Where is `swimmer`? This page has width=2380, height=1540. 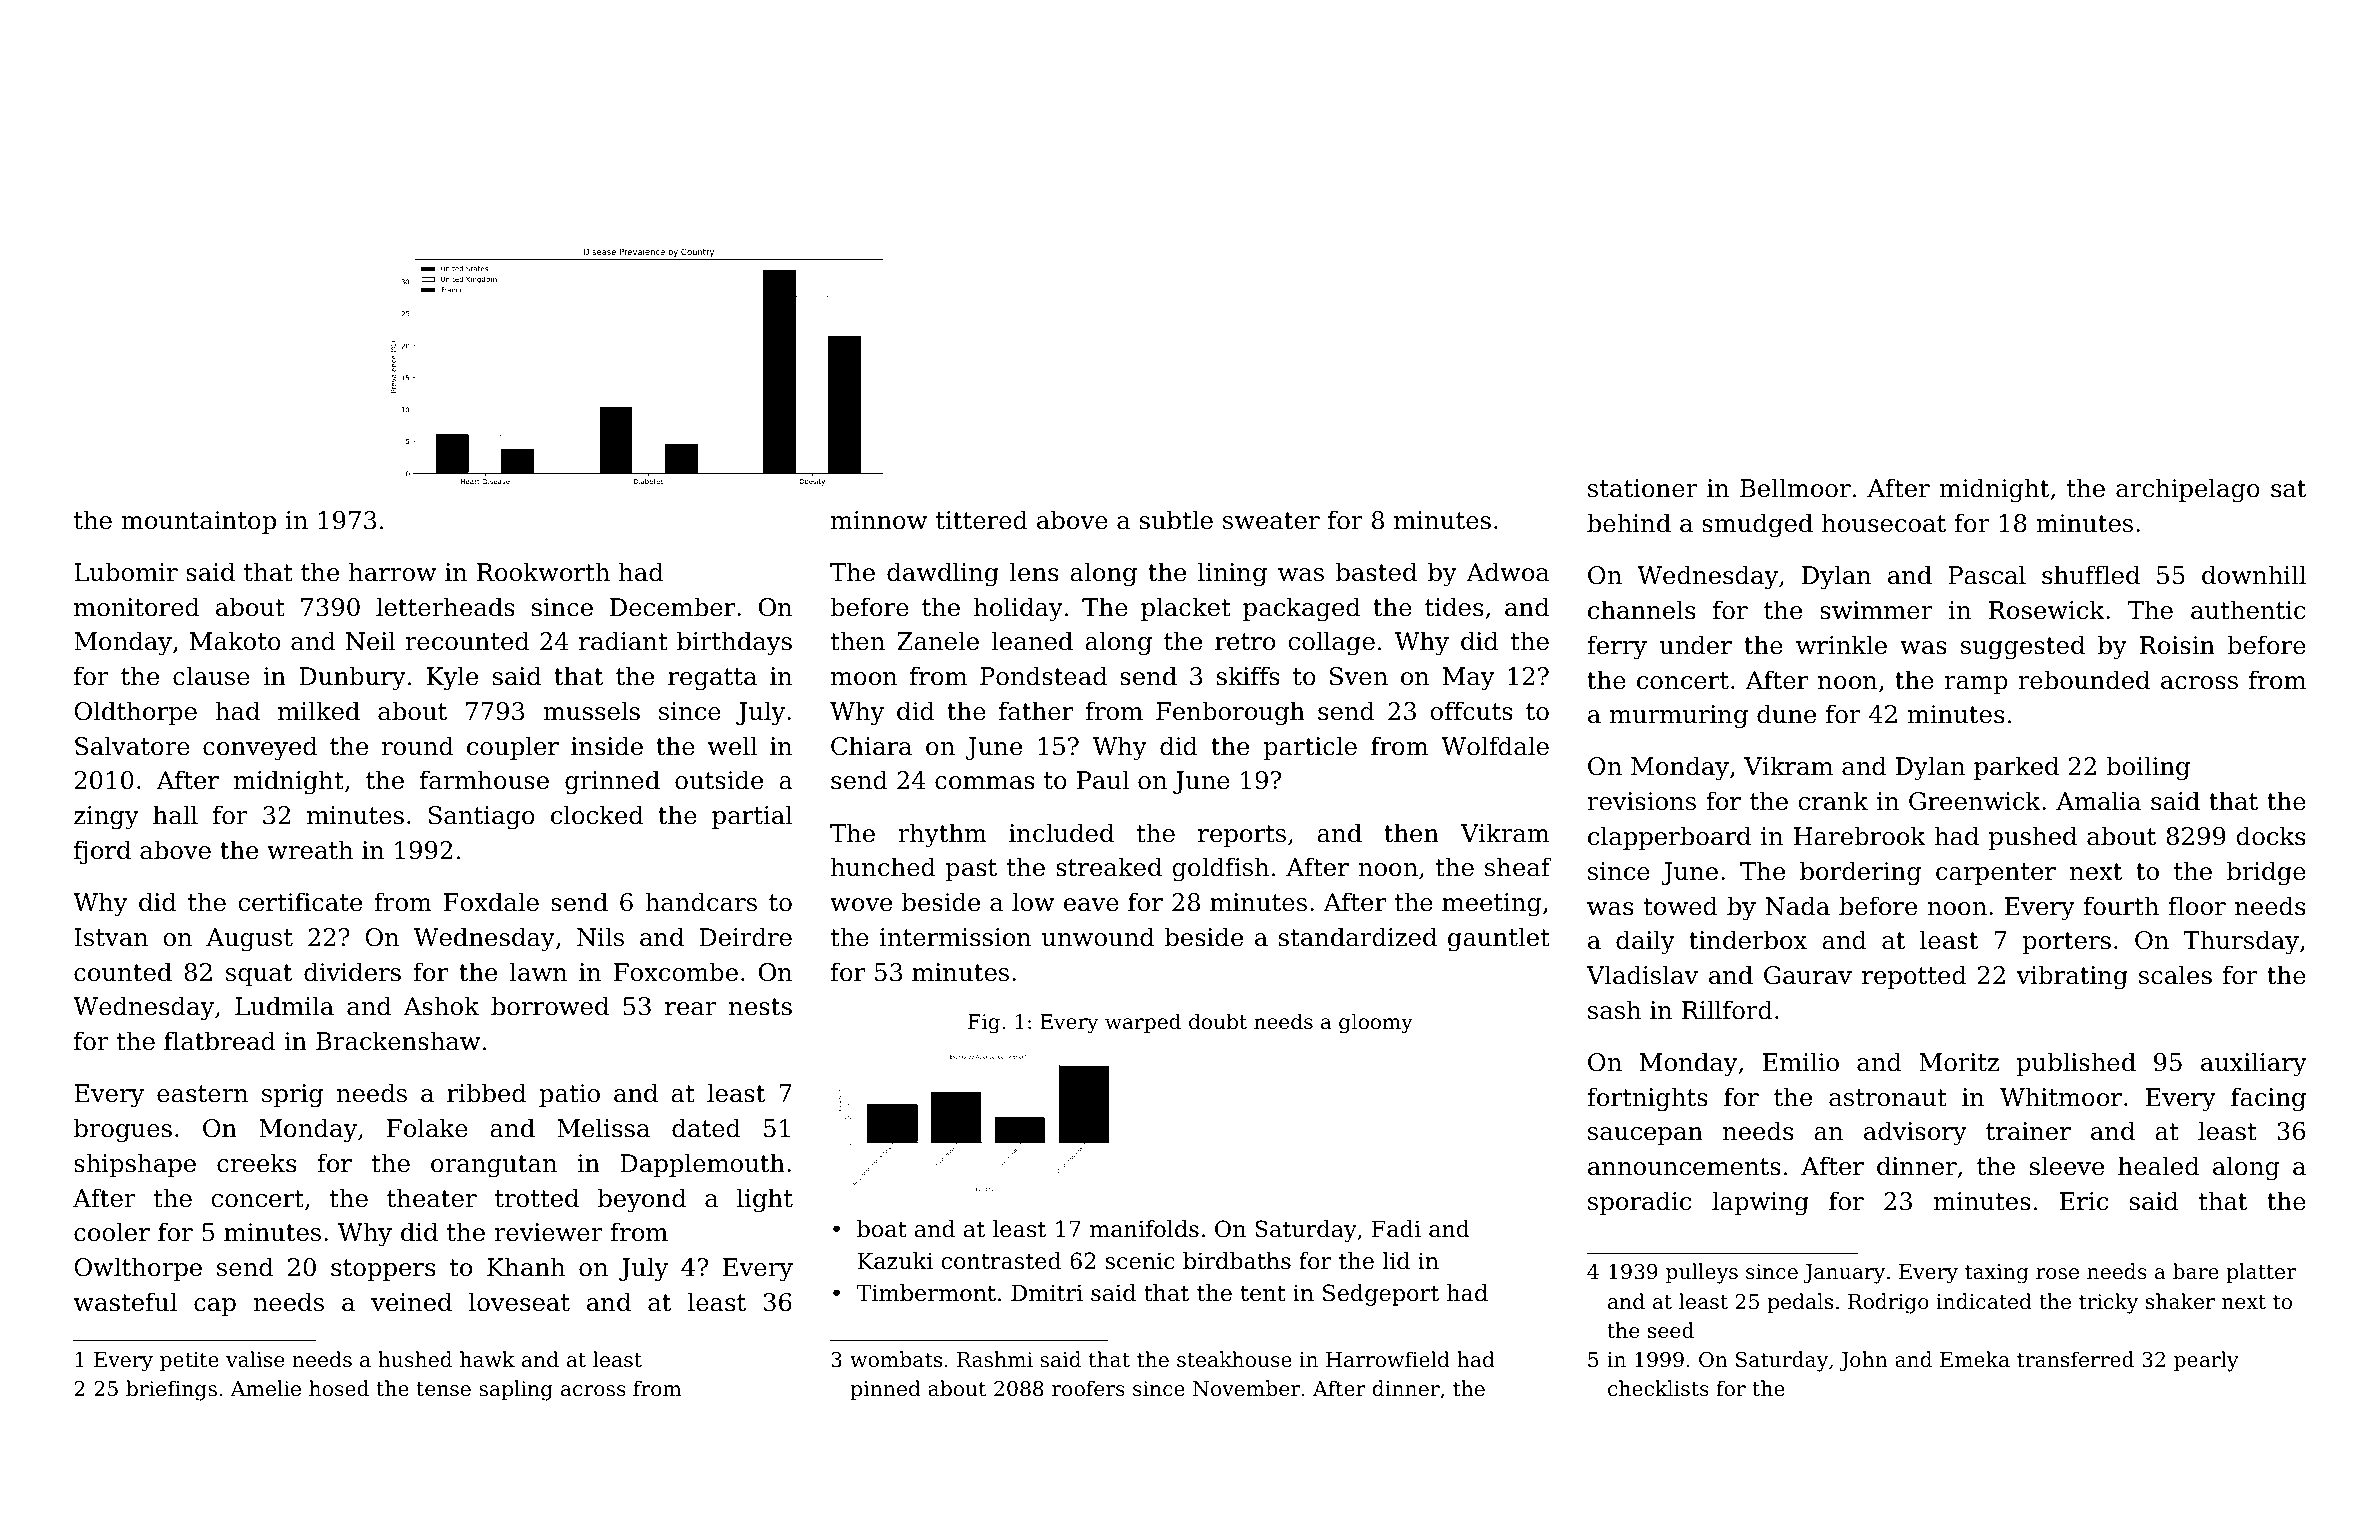 swimmer is located at coordinates (1876, 610).
